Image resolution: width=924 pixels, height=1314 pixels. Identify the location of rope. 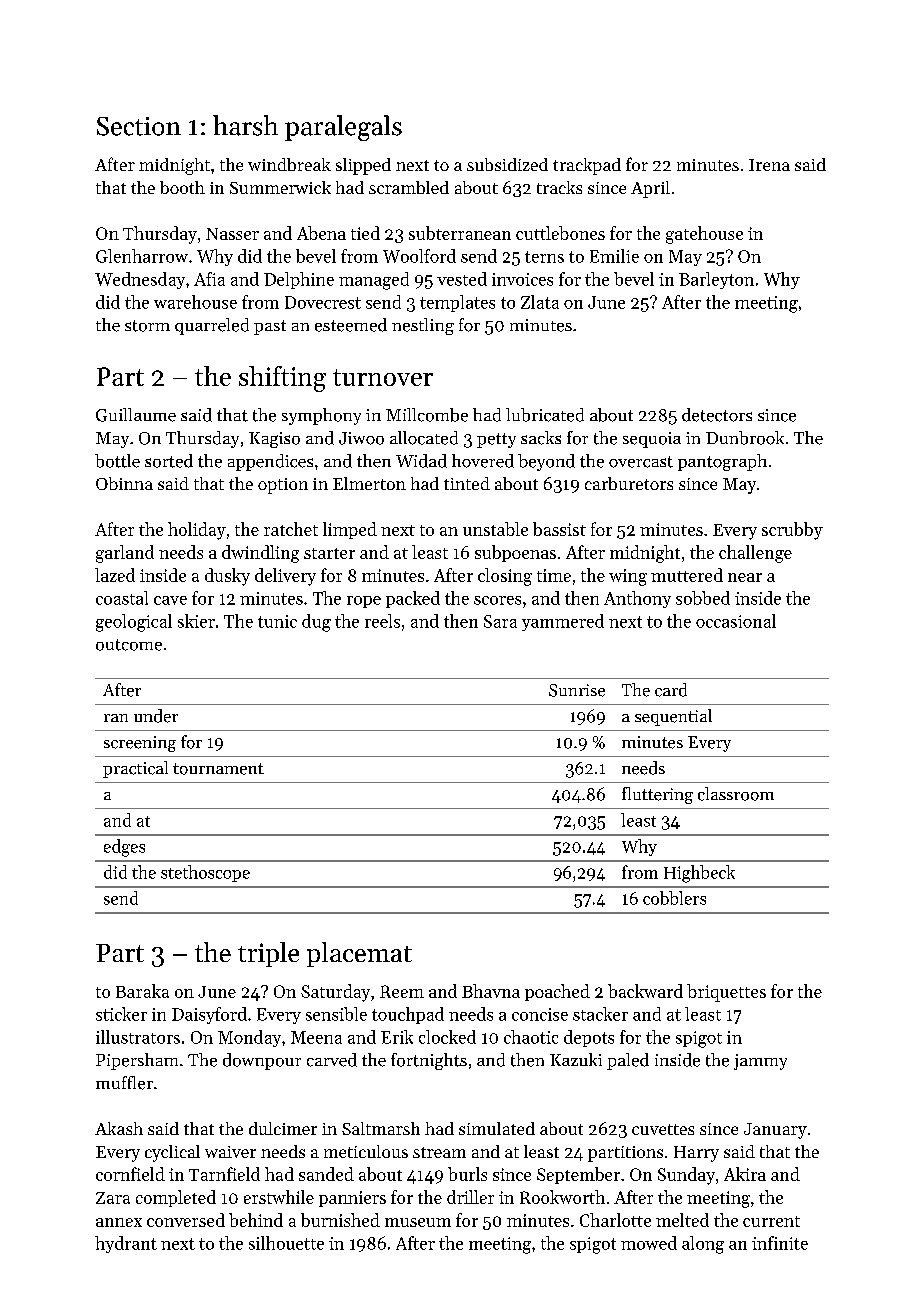
(364, 602).
